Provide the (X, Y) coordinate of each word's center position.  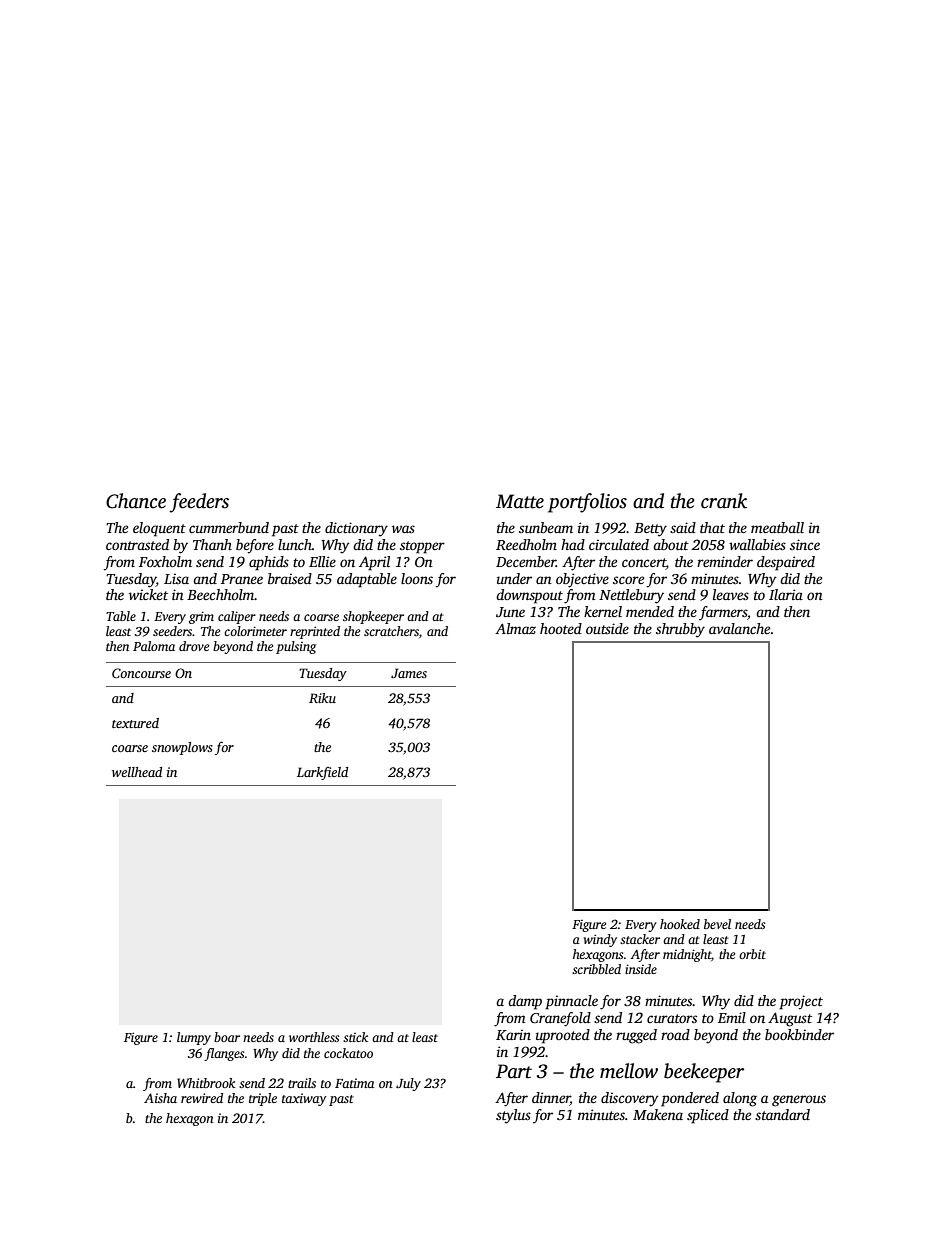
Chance (136, 501)
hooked (680, 924)
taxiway (304, 1099)
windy (600, 940)
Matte (520, 501)
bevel (717, 924)
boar (227, 1037)
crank (724, 501)
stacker (640, 939)
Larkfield (322, 773)
